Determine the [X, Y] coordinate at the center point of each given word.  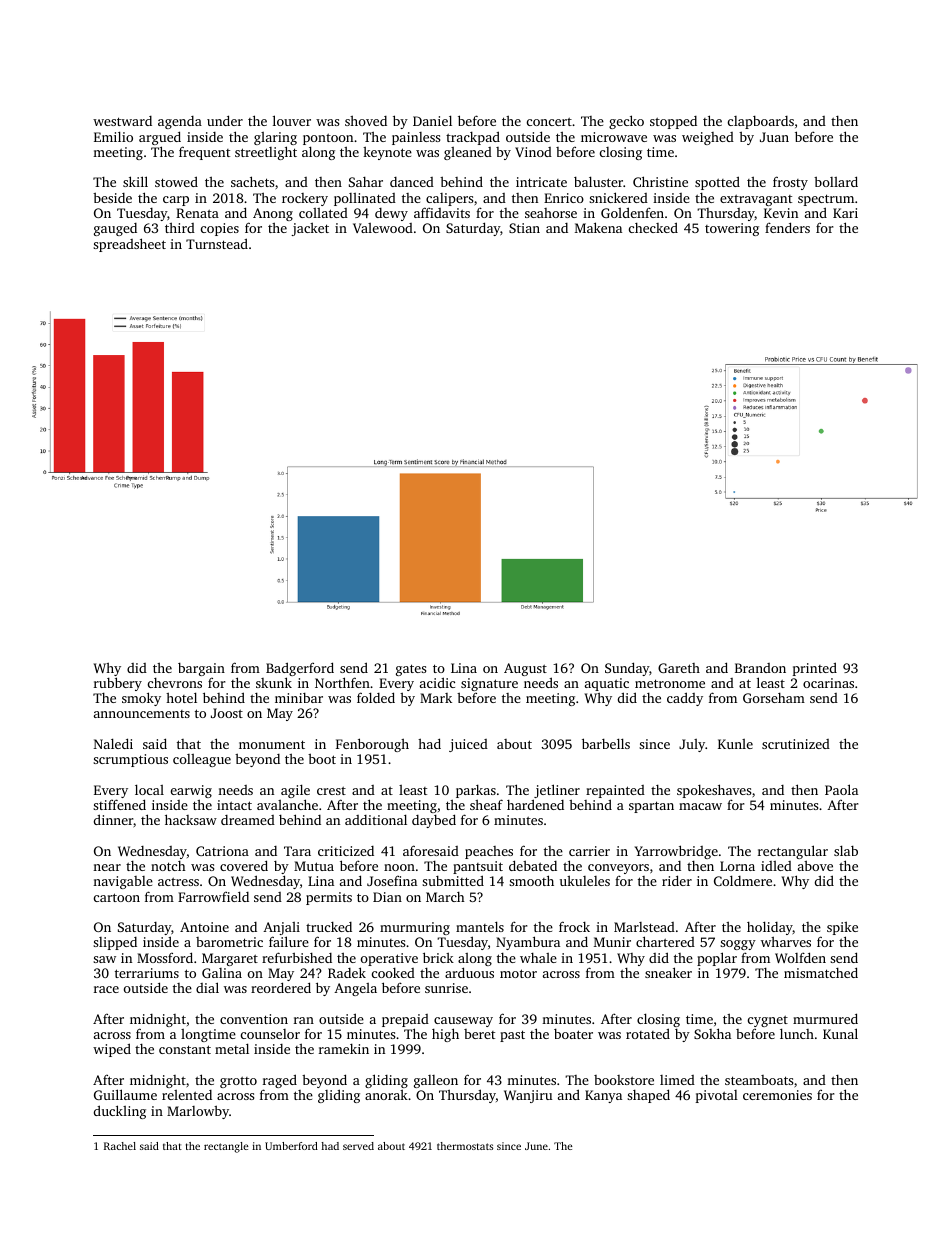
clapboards [761, 122]
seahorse [551, 213]
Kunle [735, 744]
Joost [227, 713]
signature [489, 684]
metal [232, 1048]
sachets [252, 181]
